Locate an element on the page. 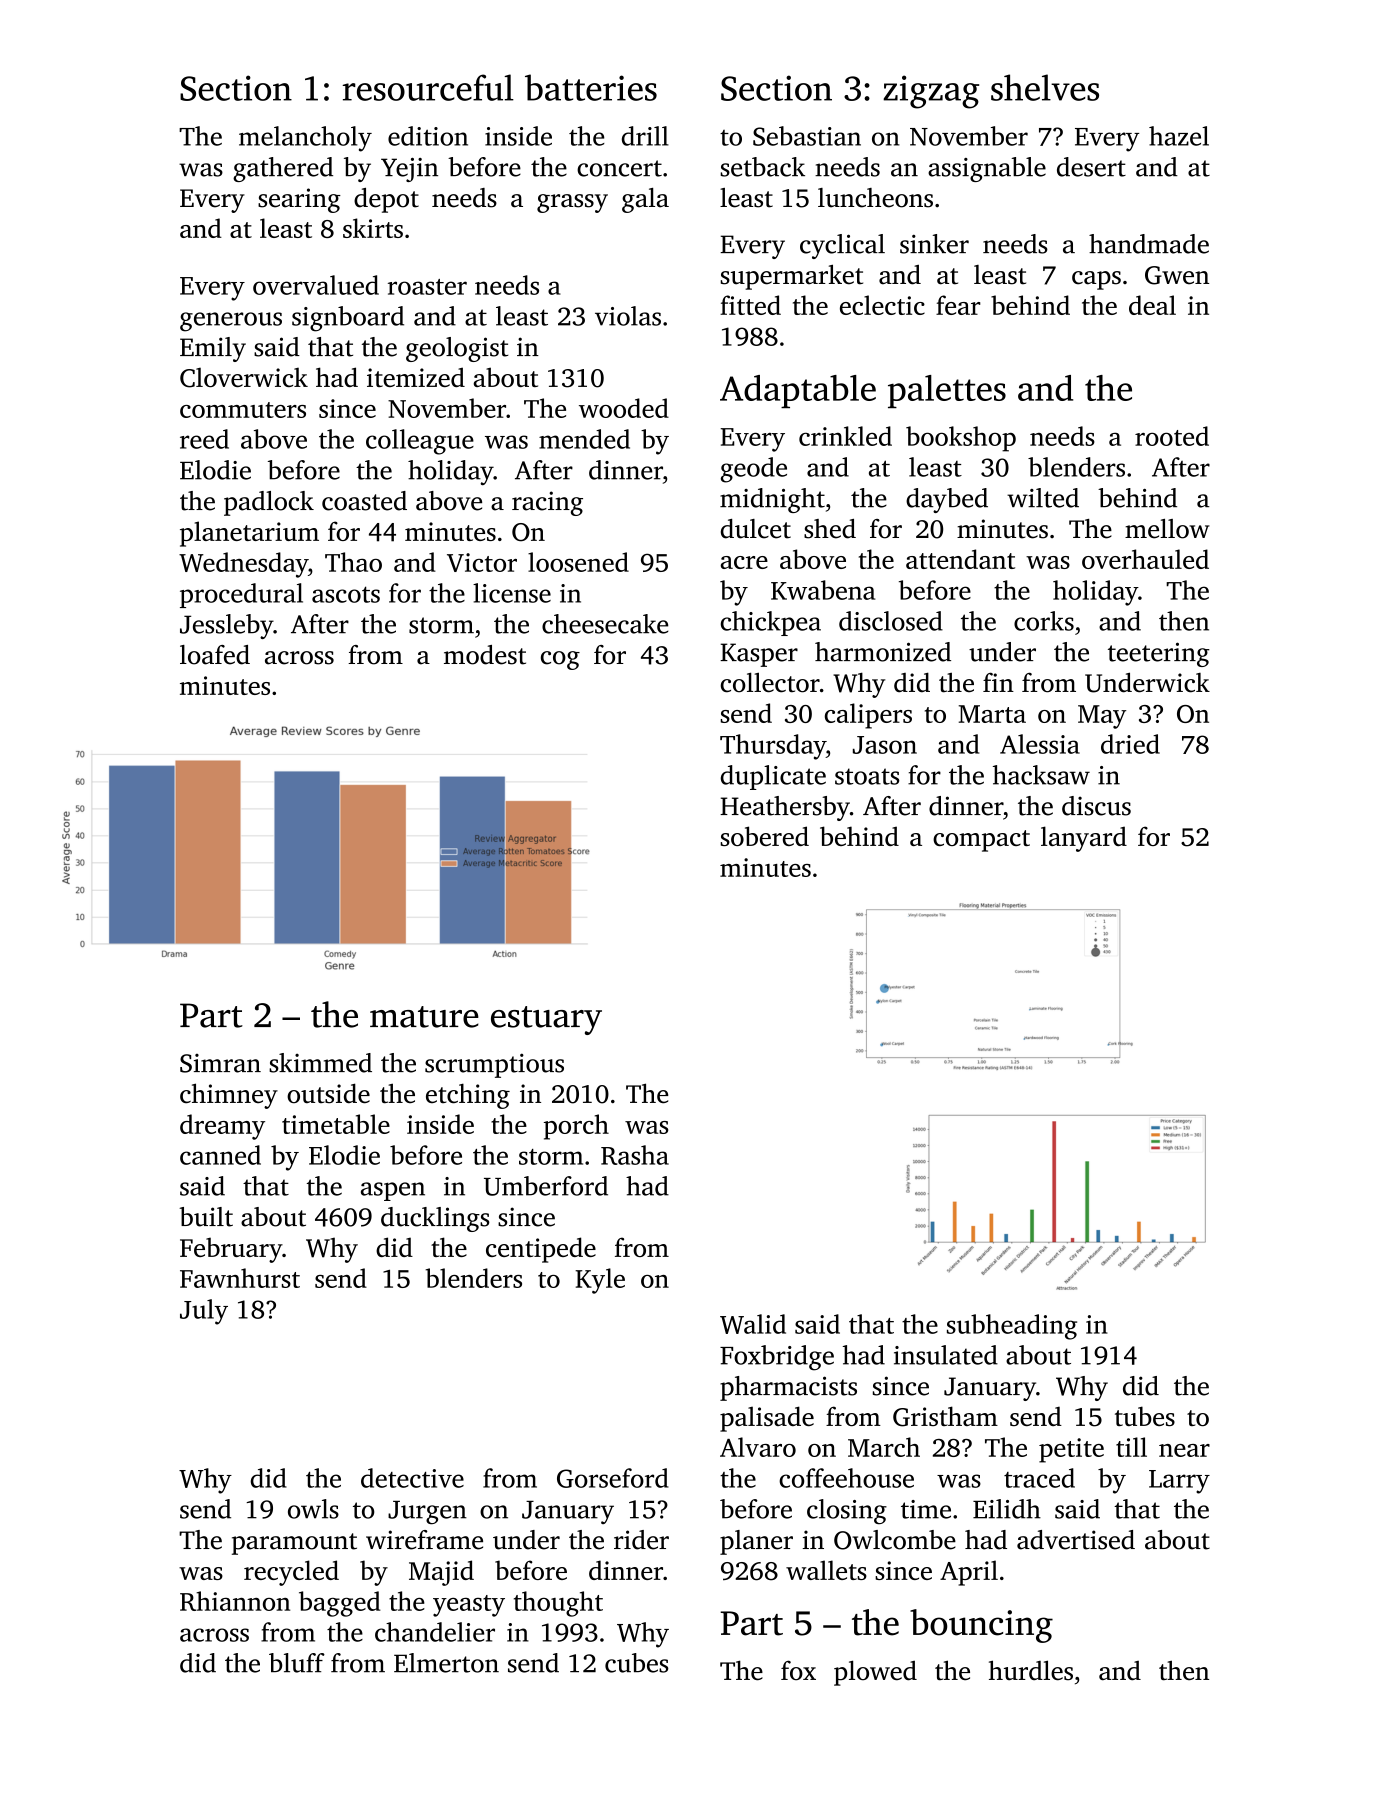 This document has width=1389, height=1797. wallets is located at coordinates (826, 1570).
